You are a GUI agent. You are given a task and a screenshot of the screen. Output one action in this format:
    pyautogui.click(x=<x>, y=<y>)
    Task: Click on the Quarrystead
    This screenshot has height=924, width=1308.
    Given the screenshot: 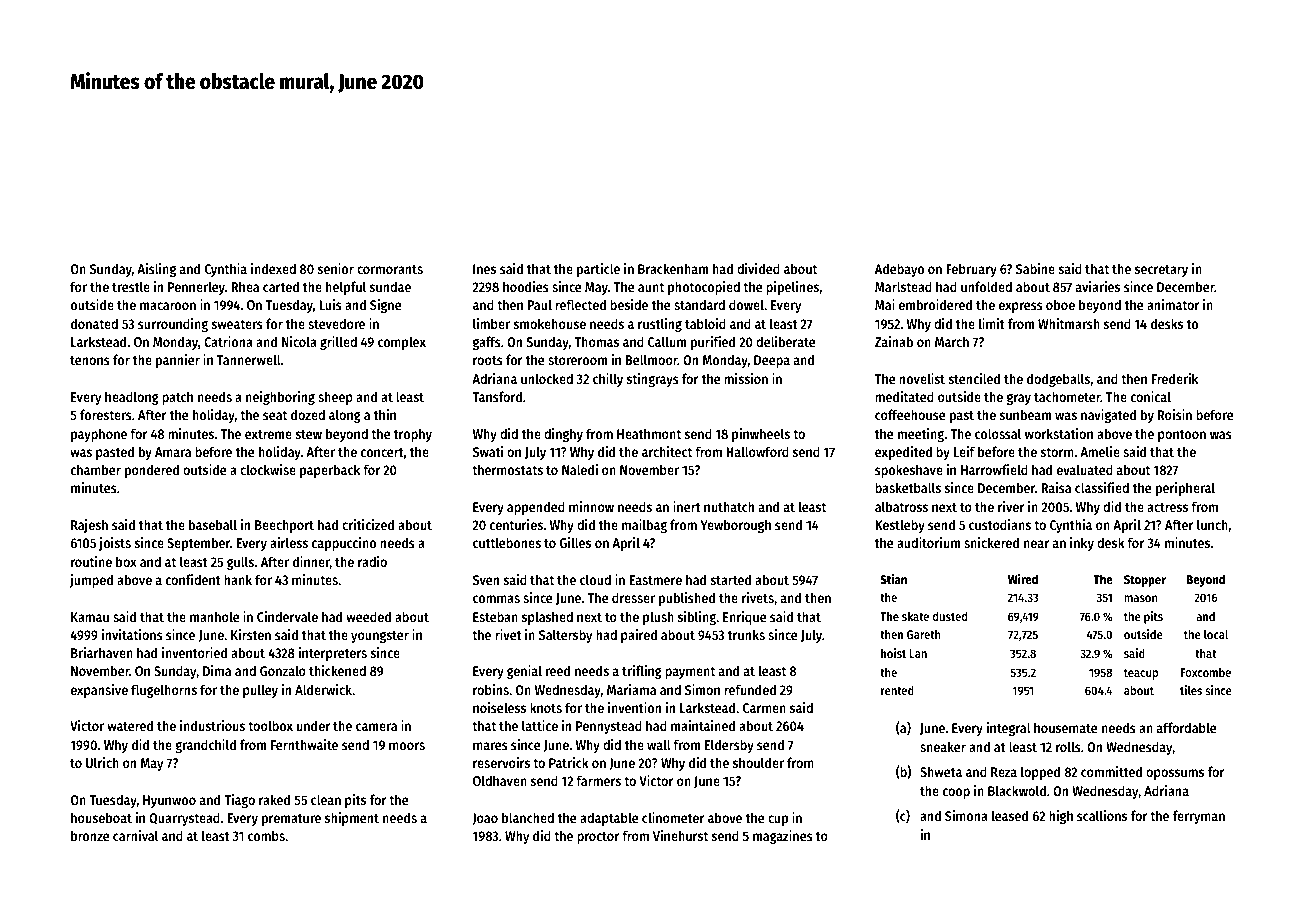 What is the action you would take?
    pyautogui.click(x=184, y=819)
